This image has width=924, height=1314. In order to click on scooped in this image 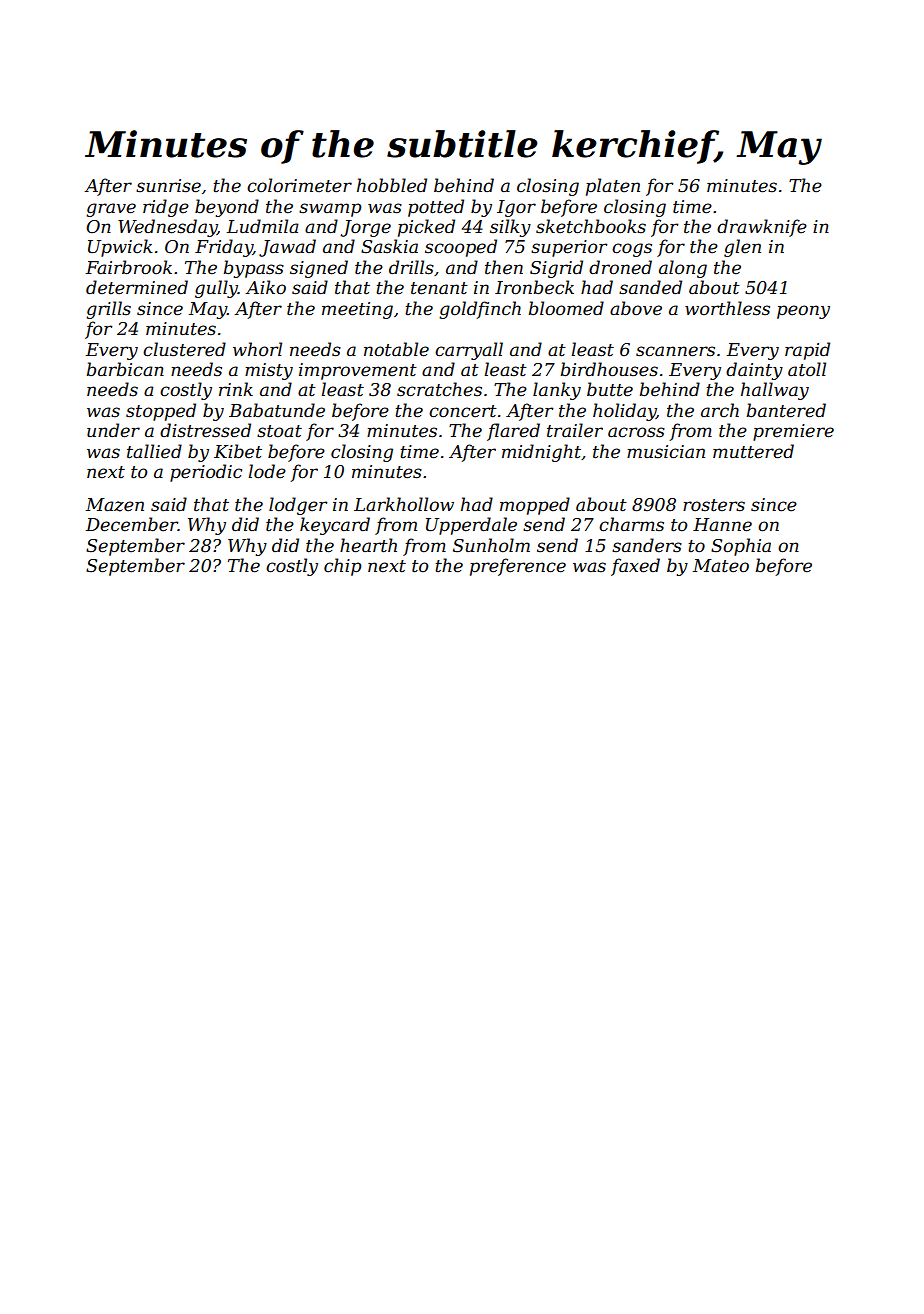, I will do `click(461, 248)`.
